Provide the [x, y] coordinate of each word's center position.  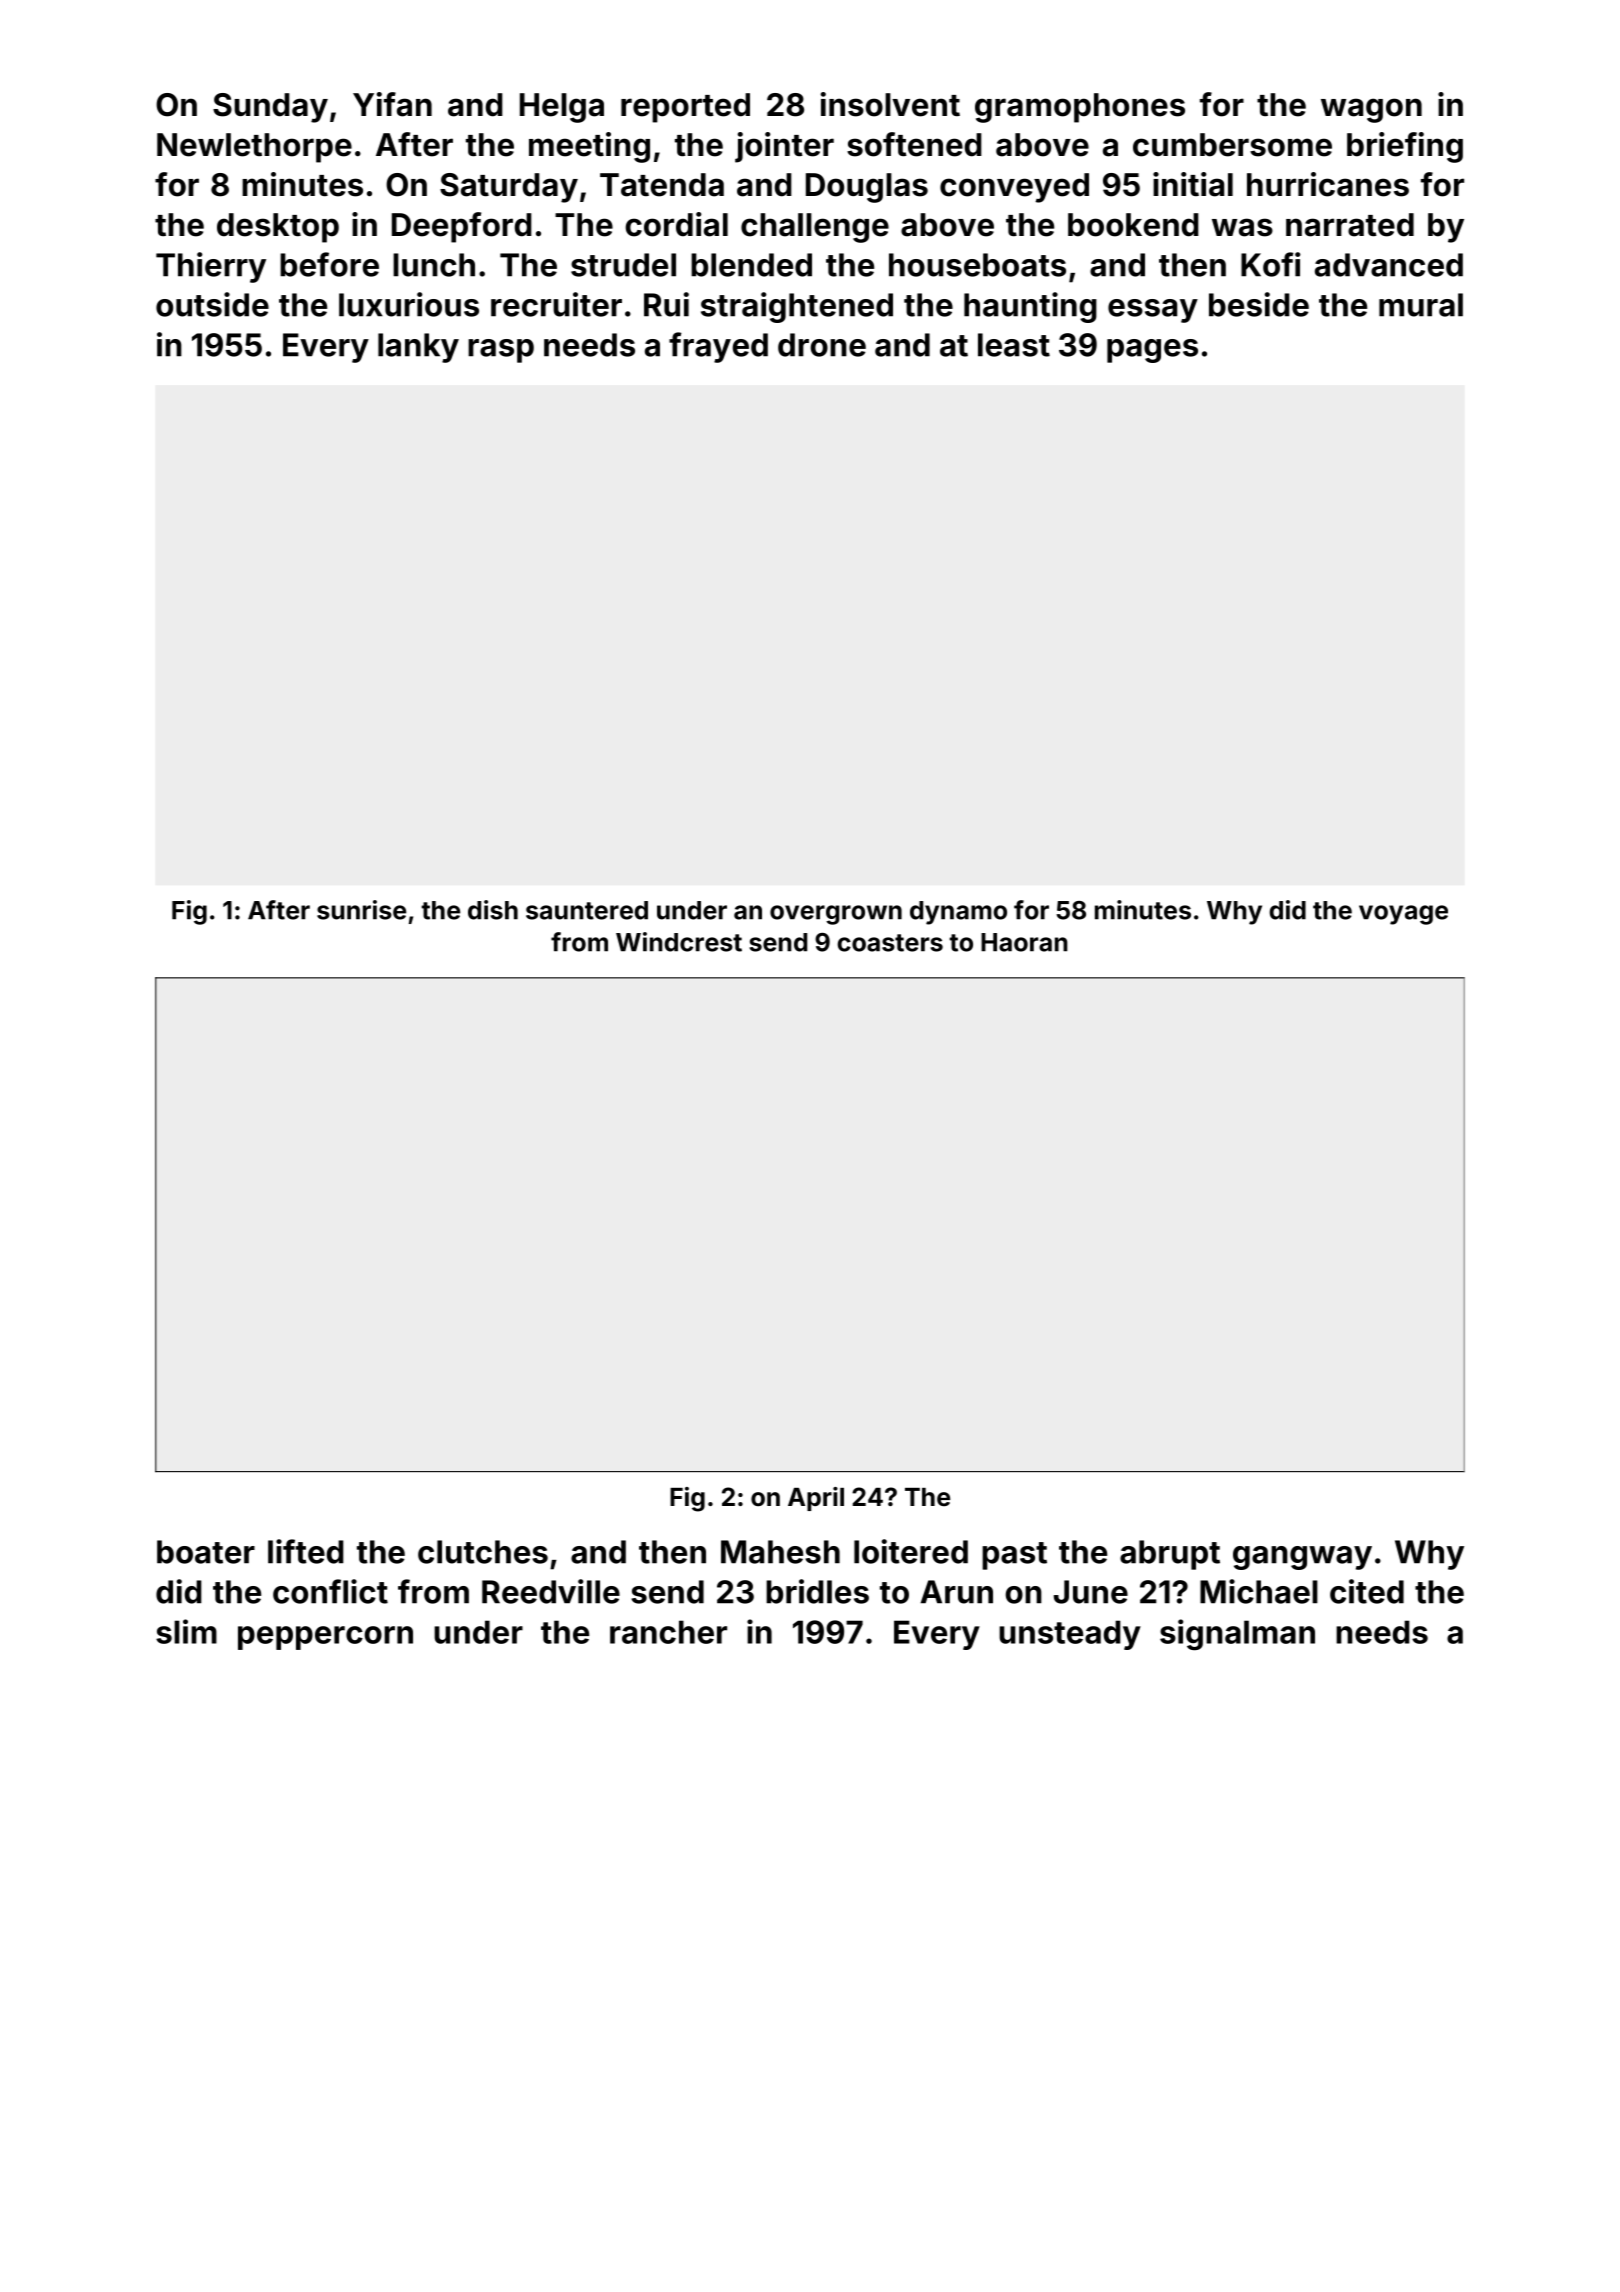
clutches [483, 1552]
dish [493, 910]
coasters [890, 943]
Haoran [1024, 942]
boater [206, 1552]
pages [1152, 351]
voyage [1403, 915]
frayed [718, 347]
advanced [1389, 265]
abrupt [1170, 1555]
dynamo [958, 913]
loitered [911, 1551]
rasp [501, 351]
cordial [676, 224]
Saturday [509, 188]
